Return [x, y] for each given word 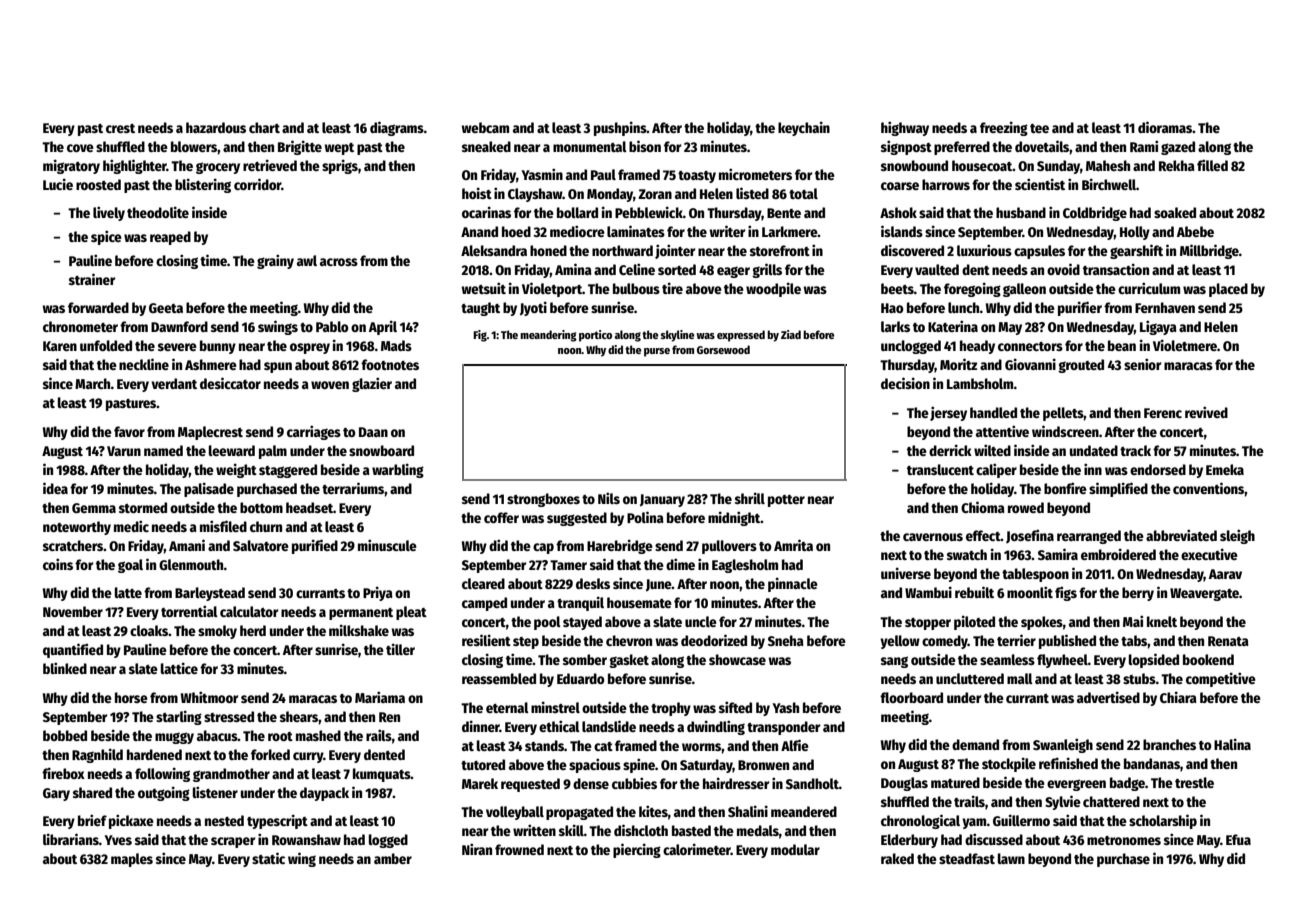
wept [339, 149]
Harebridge [620, 546]
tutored [483, 764]
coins [58, 564]
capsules [1039, 252]
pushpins [620, 128]
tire [672, 288]
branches [1169, 744]
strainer [92, 279]
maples [132, 860]
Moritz [958, 364]
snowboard [381, 450]
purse [657, 352]
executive [1209, 554]
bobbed [65, 735]
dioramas [1165, 127]
